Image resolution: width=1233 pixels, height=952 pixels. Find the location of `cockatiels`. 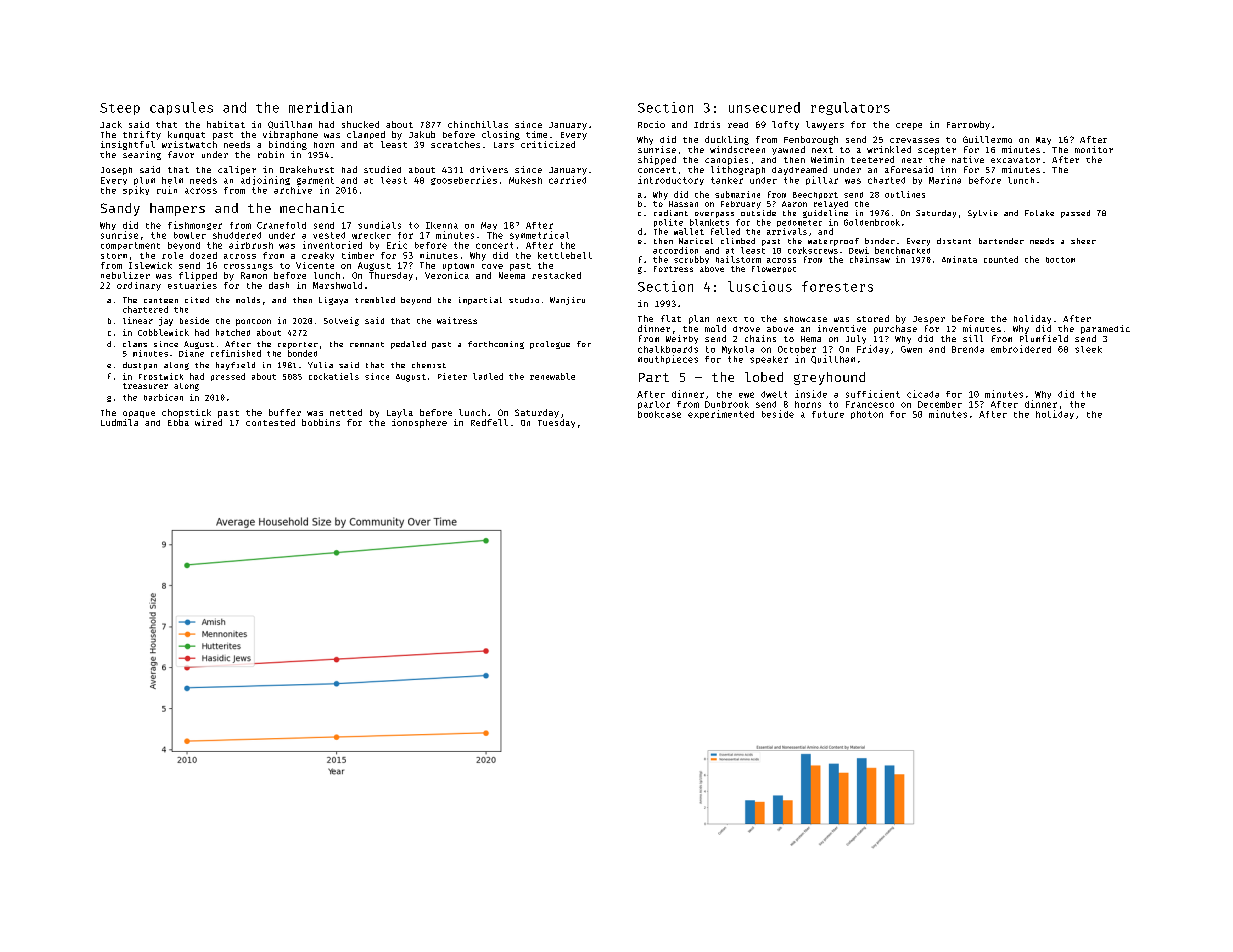

cockatiels is located at coordinates (334, 376).
